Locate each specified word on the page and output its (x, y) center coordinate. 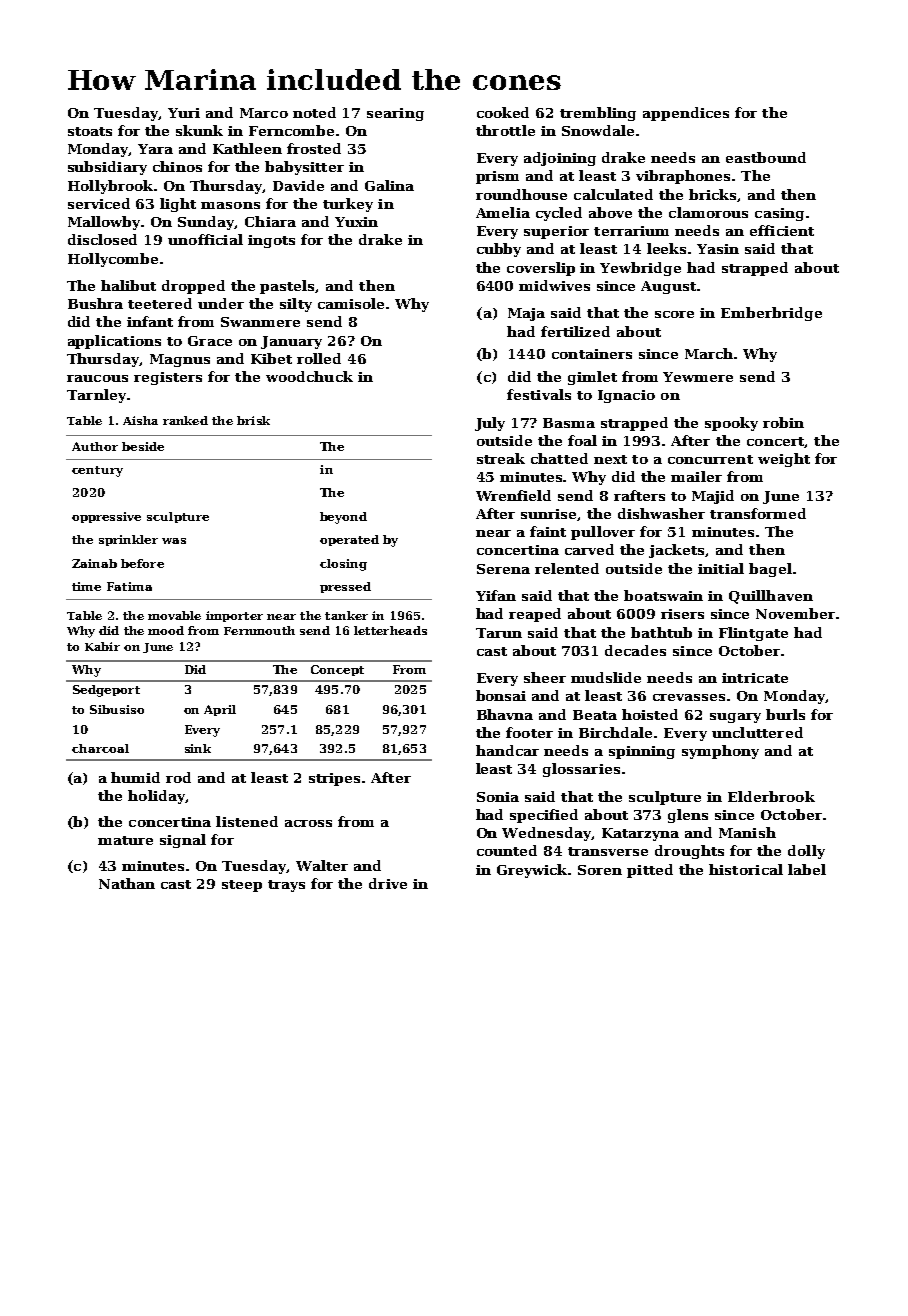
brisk (253, 420)
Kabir (102, 646)
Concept (337, 670)
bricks (712, 194)
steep (242, 886)
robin (783, 422)
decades (635, 650)
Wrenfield (513, 495)
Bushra (95, 303)
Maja (526, 314)
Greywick (532, 871)
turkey (348, 205)
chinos (177, 166)
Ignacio (626, 396)
